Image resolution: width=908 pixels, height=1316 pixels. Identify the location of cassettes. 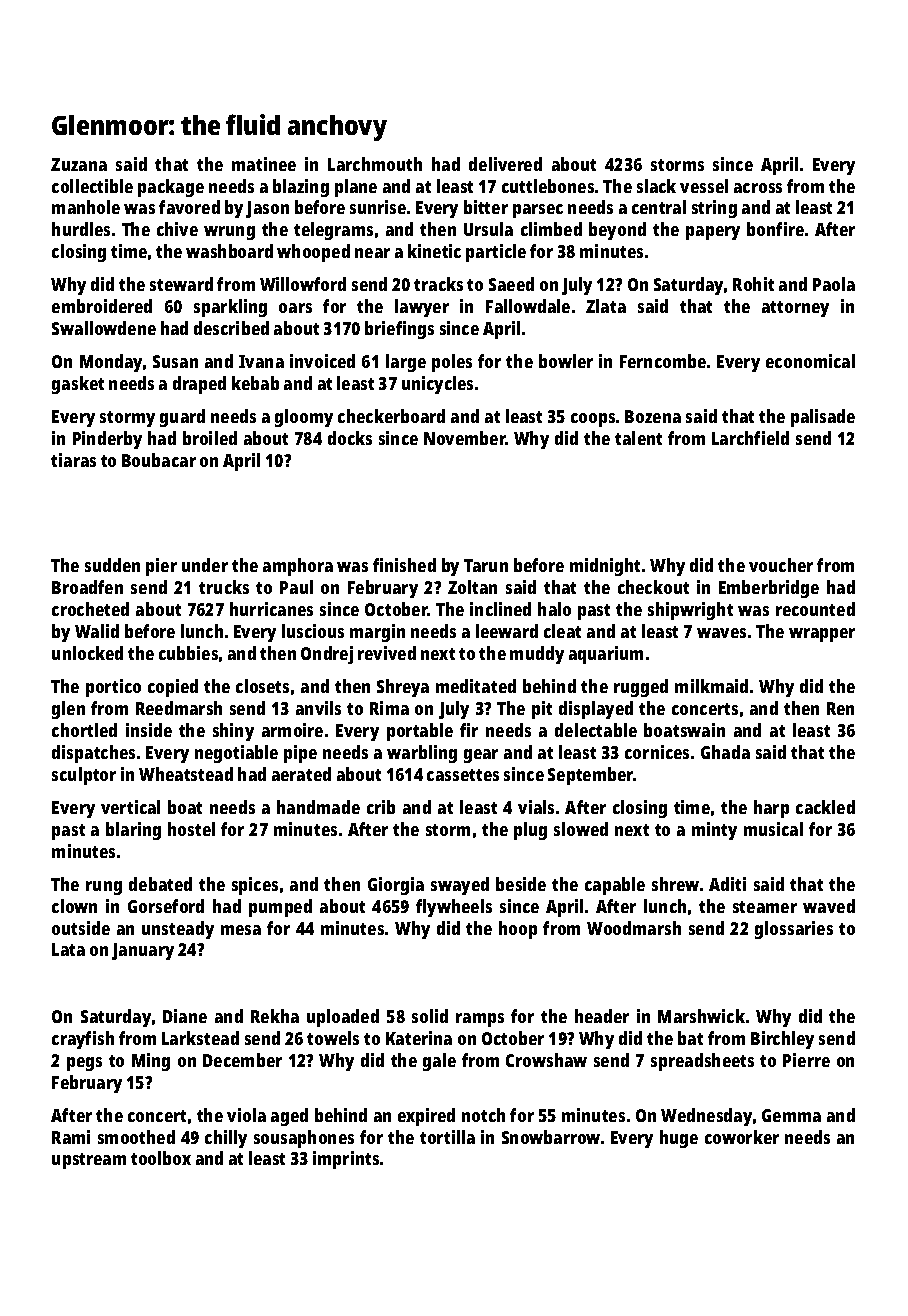
(463, 775).
